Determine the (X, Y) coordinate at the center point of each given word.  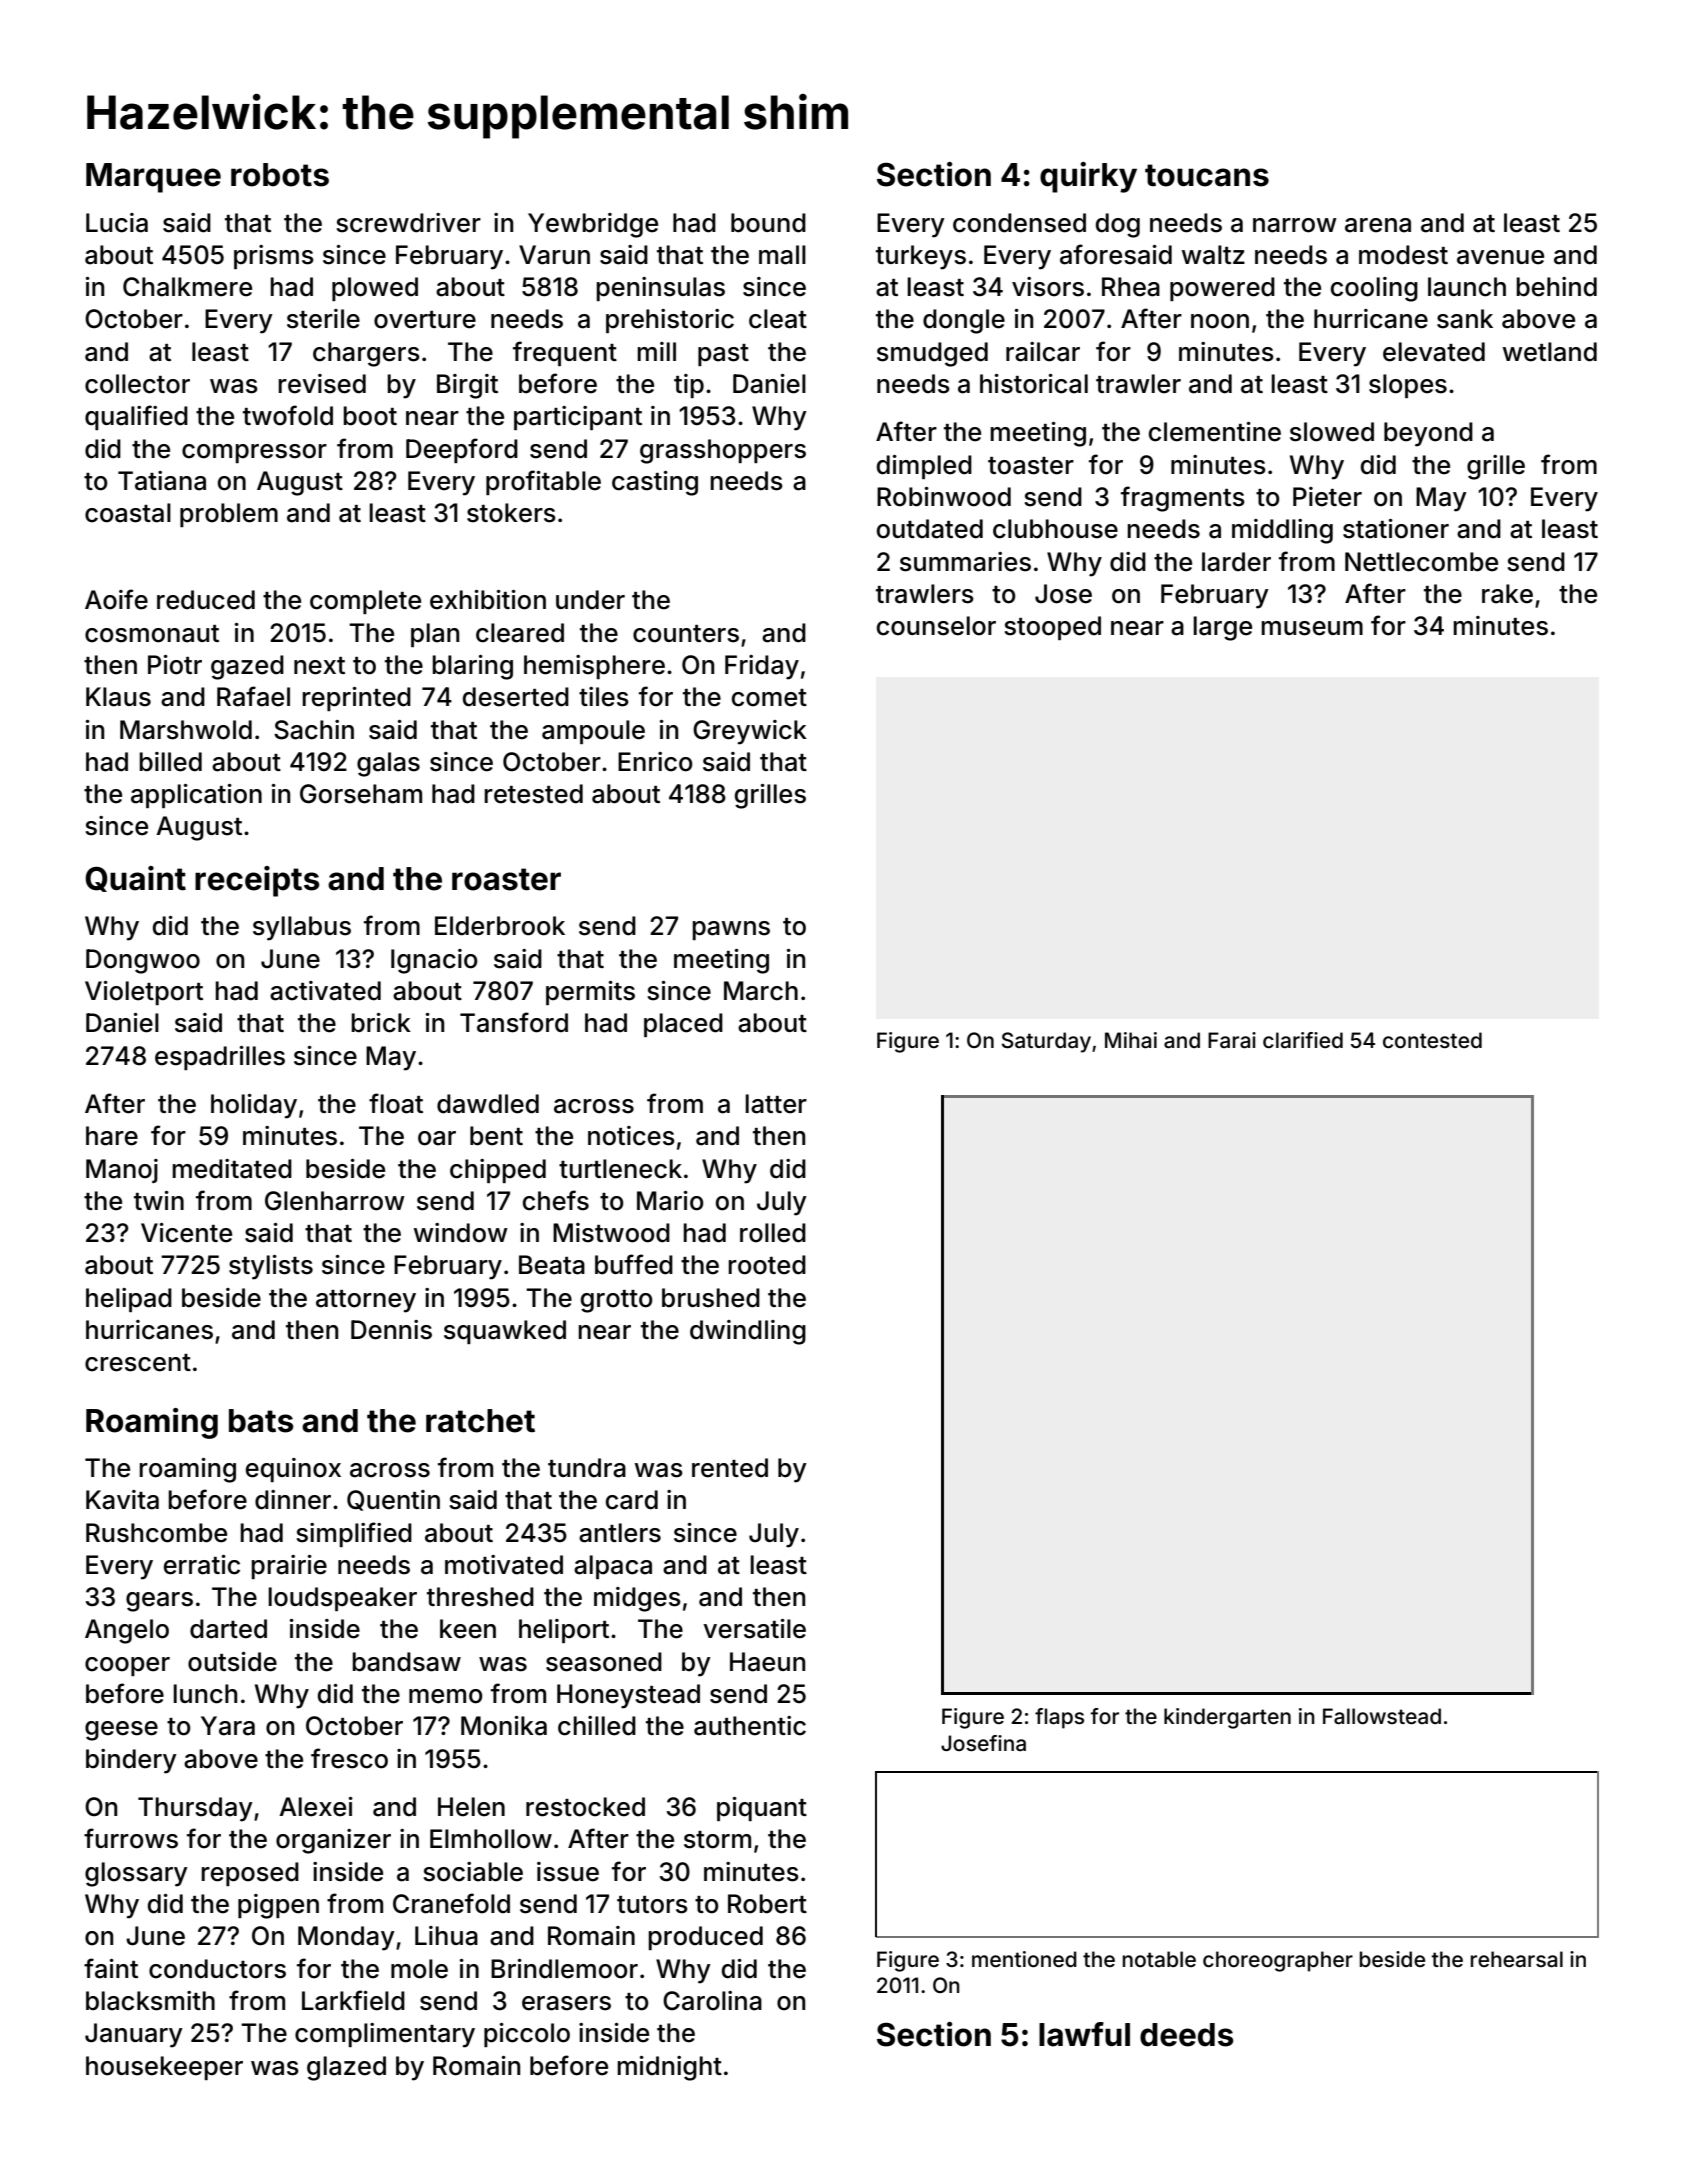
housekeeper (164, 2068)
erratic (202, 1565)
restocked (585, 1807)
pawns (731, 930)
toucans (1207, 175)
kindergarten (1227, 1718)
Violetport (144, 993)
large (1222, 628)
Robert (767, 1904)
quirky (1088, 177)
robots (280, 175)
